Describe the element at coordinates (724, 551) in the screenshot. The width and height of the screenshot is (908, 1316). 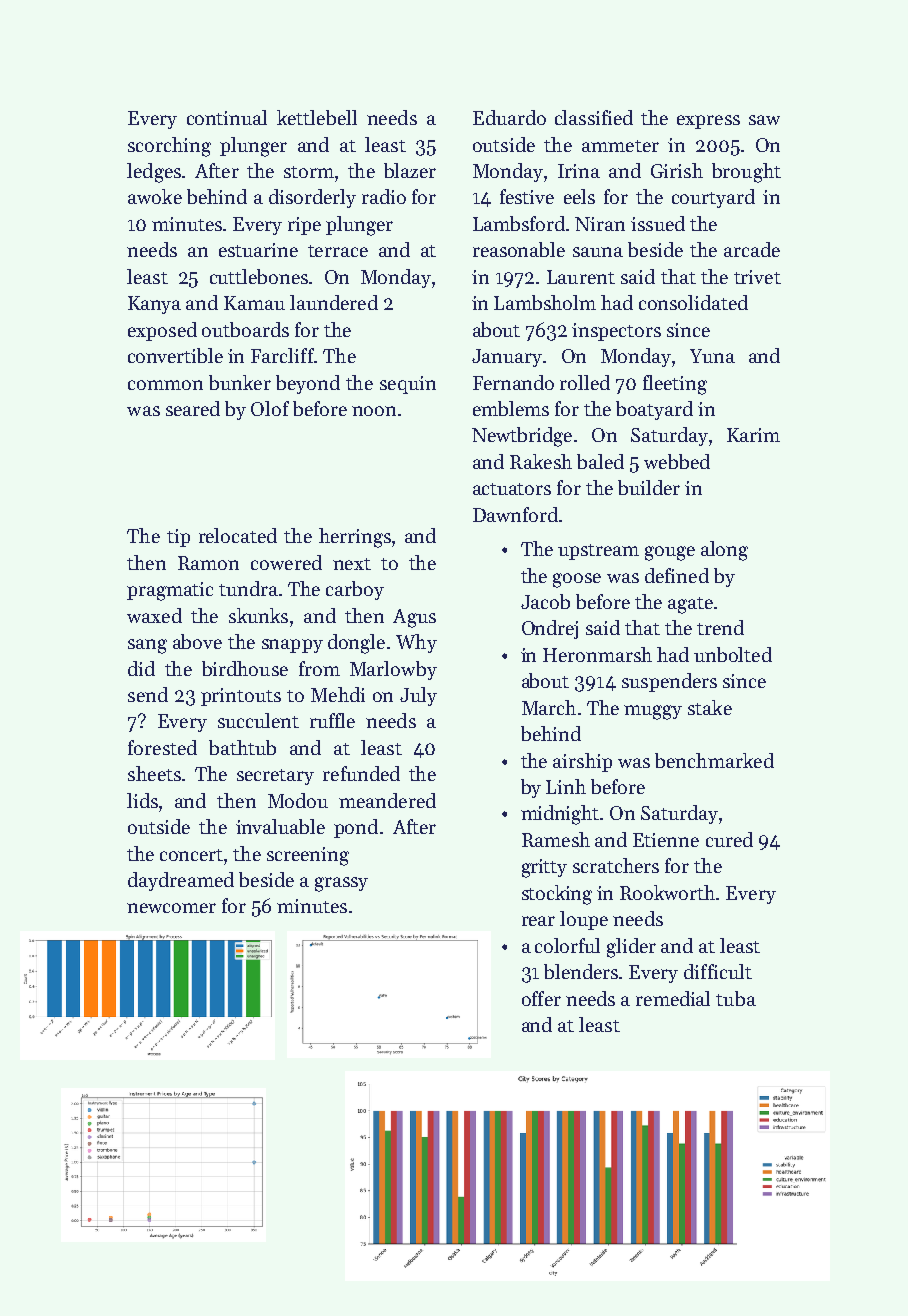
I see `along` at that location.
